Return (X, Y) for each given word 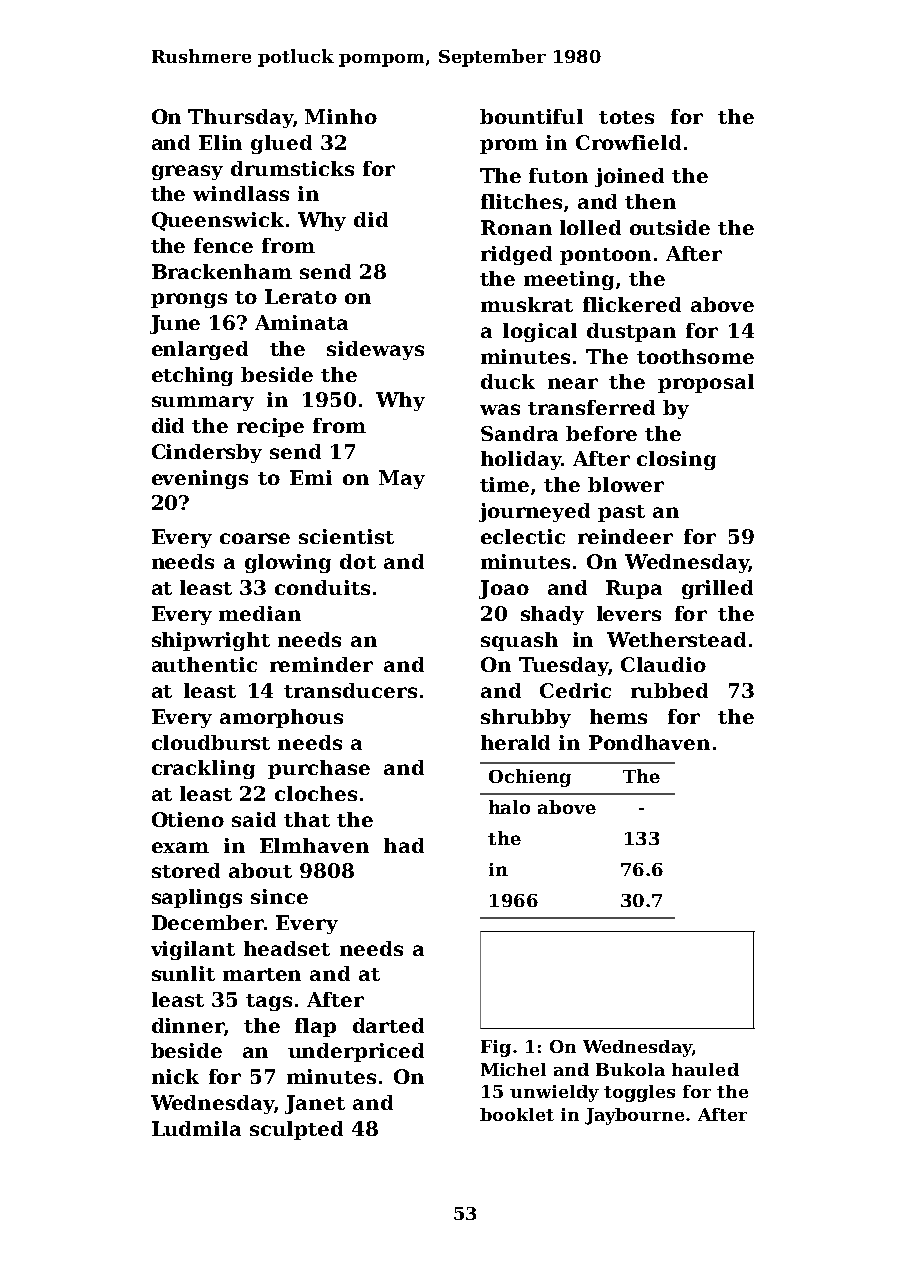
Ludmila (196, 1128)
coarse (255, 538)
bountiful (531, 116)
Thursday (240, 118)
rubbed (669, 690)
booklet (517, 1114)
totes (626, 117)
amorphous (281, 718)
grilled (717, 589)
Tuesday (563, 666)
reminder (321, 664)
